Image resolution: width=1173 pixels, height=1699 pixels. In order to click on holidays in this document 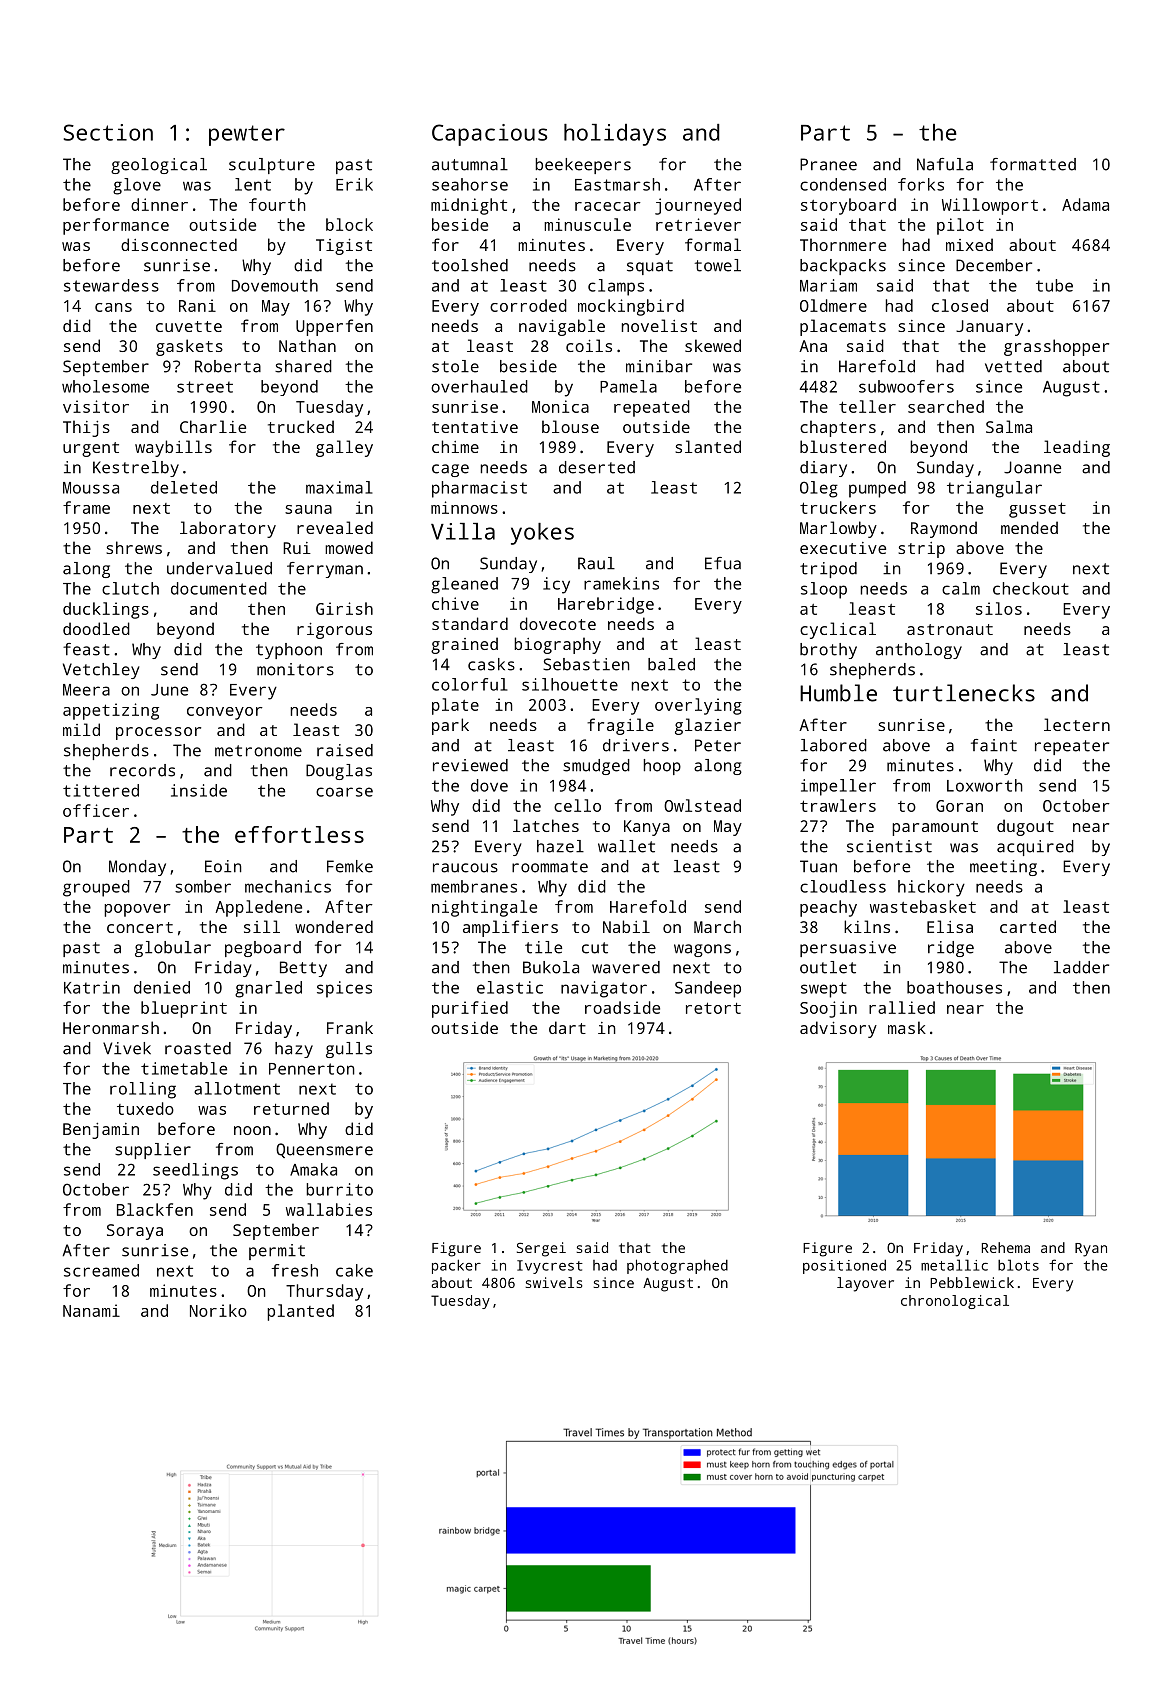, I will do `click(615, 135)`.
